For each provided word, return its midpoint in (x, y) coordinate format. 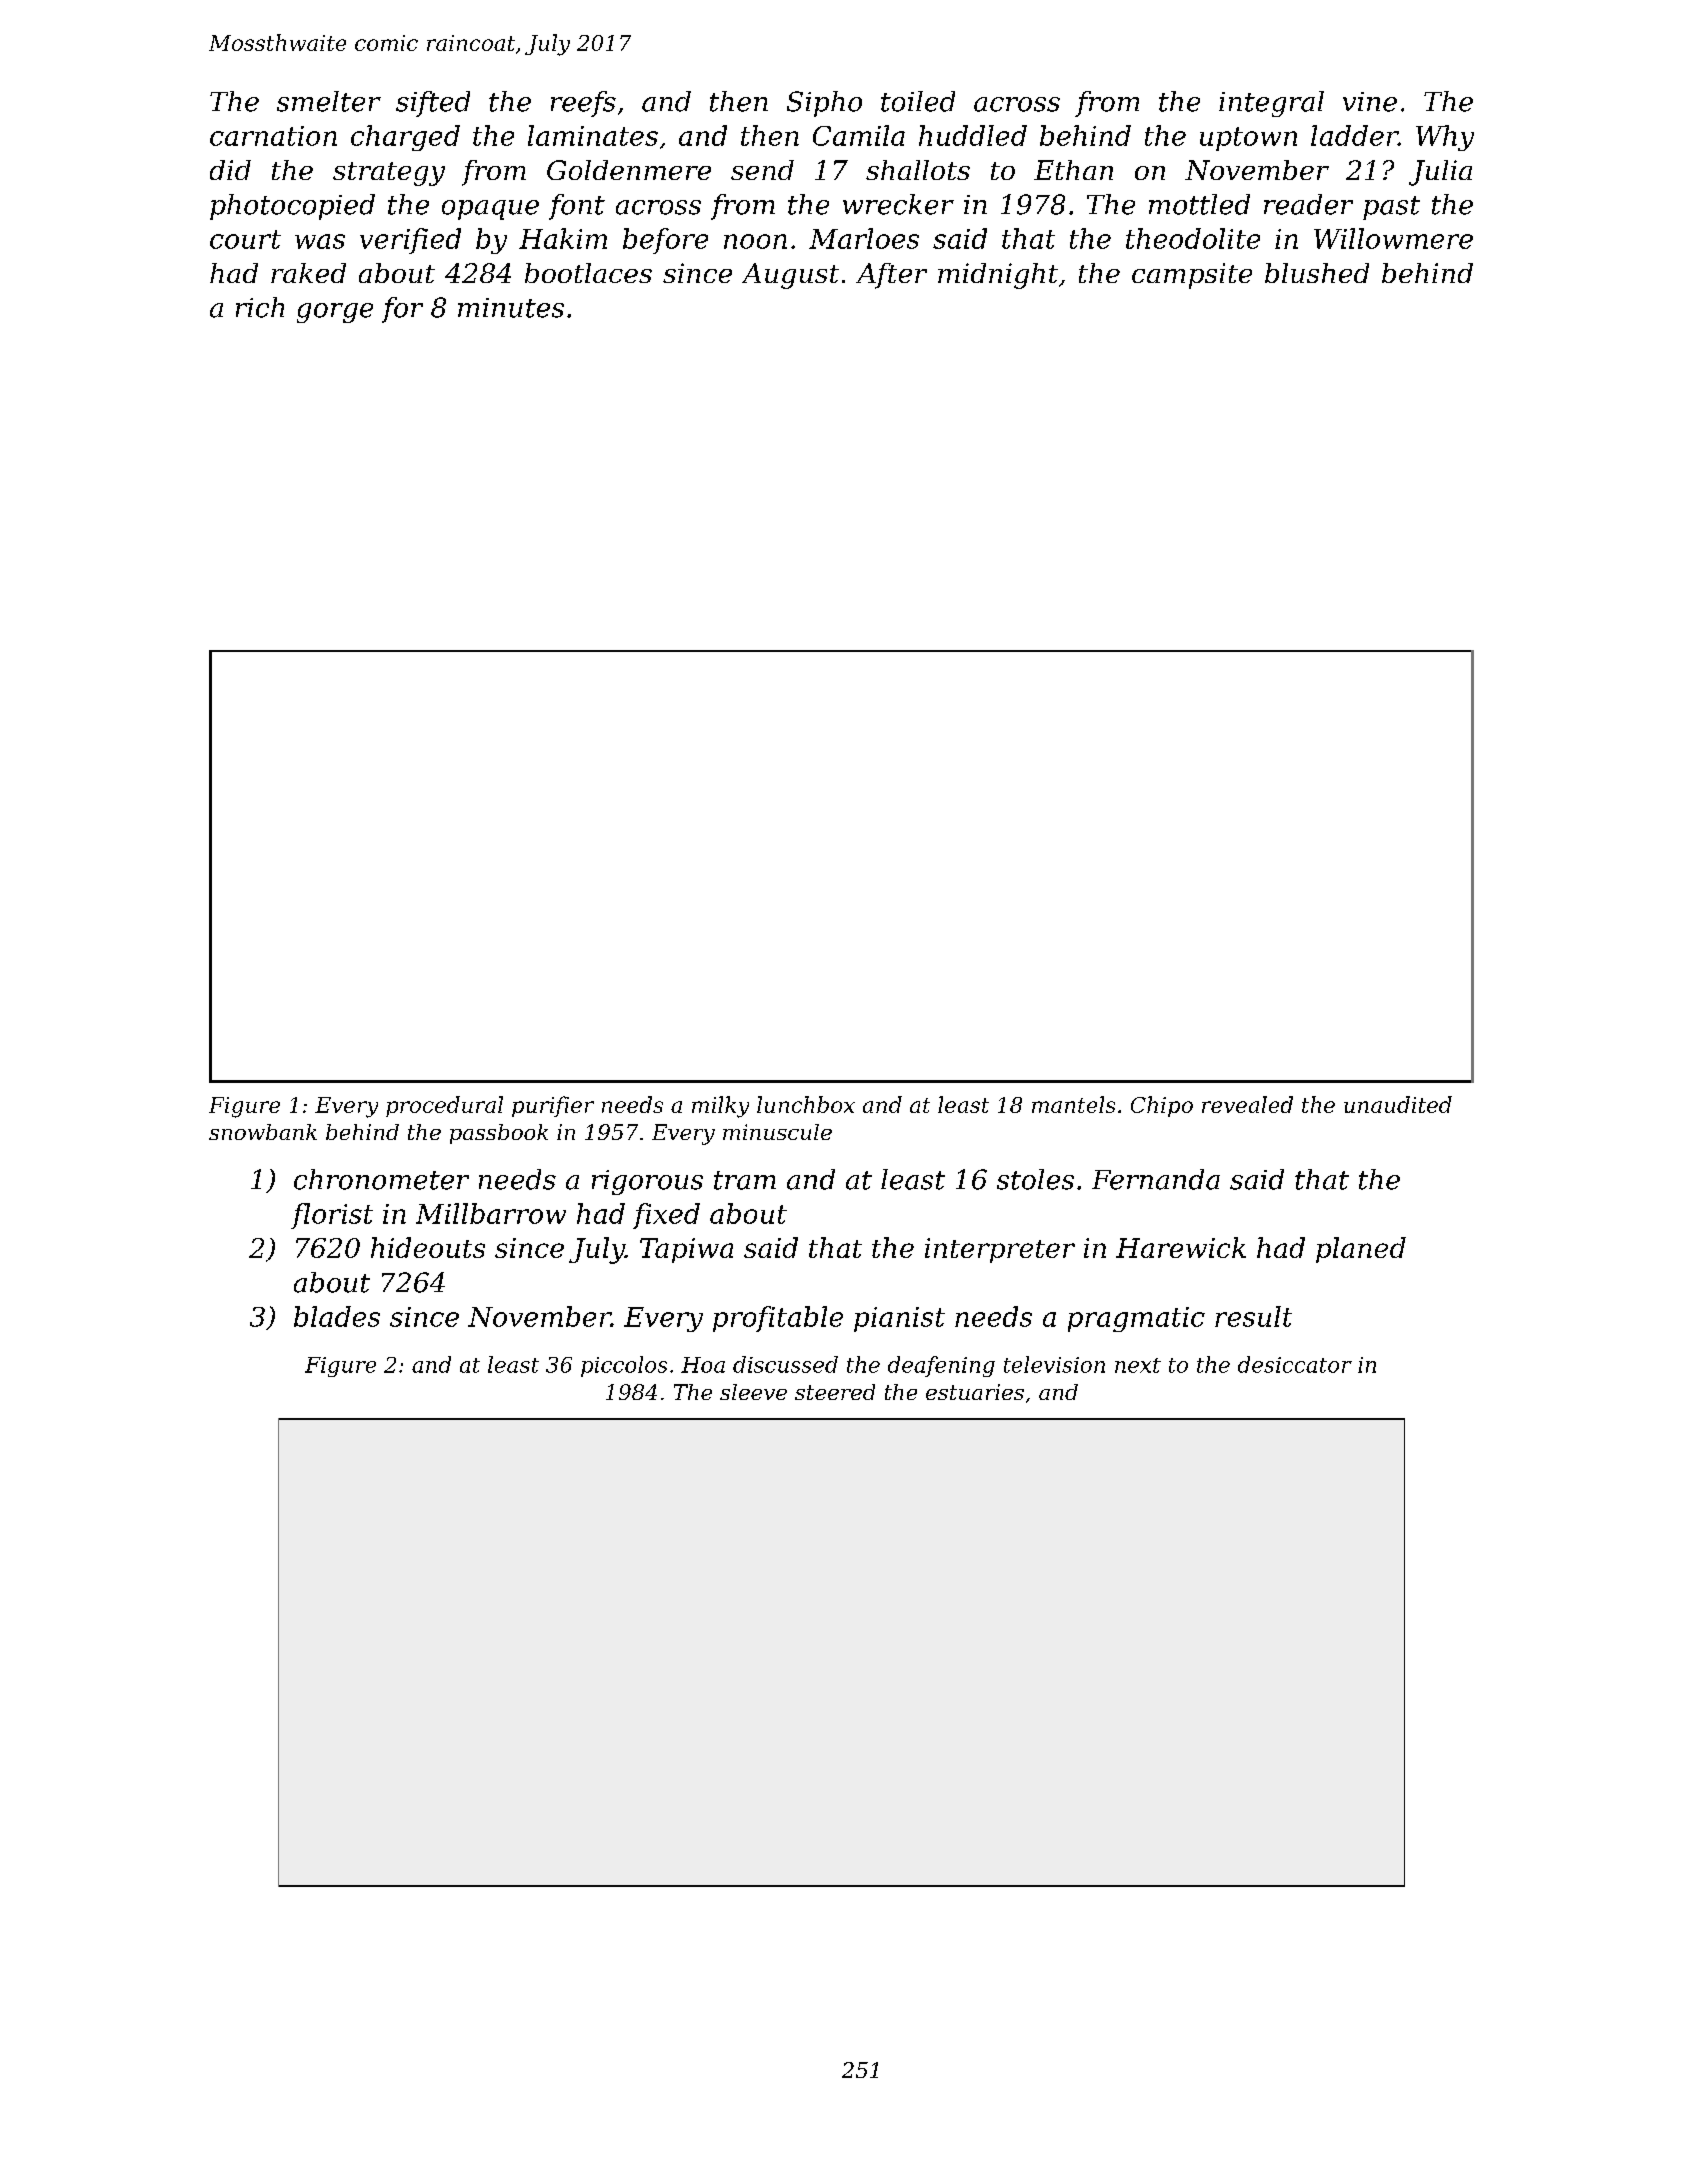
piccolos (624, 1366)
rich (260, 307)
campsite (1192, 276)
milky (720, 1107)
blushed (1317, 273)
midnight (998, 276)
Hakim (563, 238)
